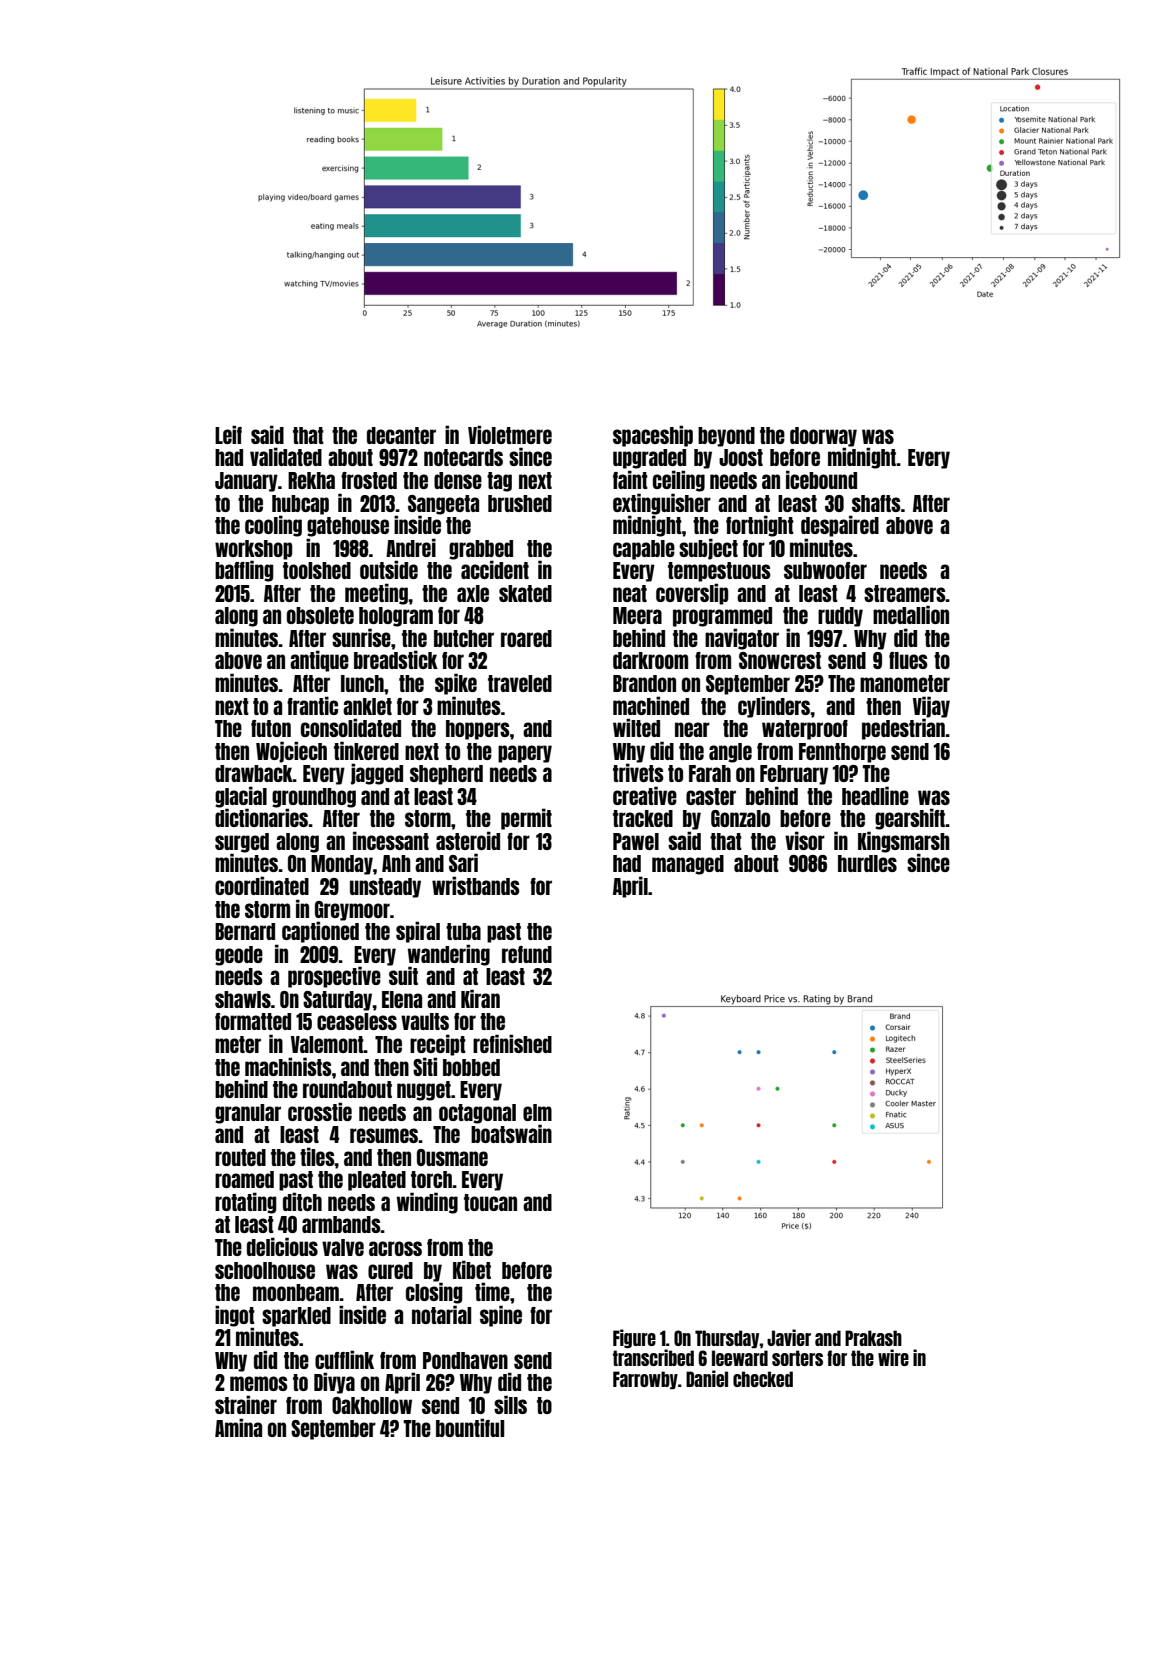 This screenshot has width=1165, height=1654. What do you see at coordinates (537, 1112) in the screenshot?
I see `elm` at bounding box center [537, 1112].
